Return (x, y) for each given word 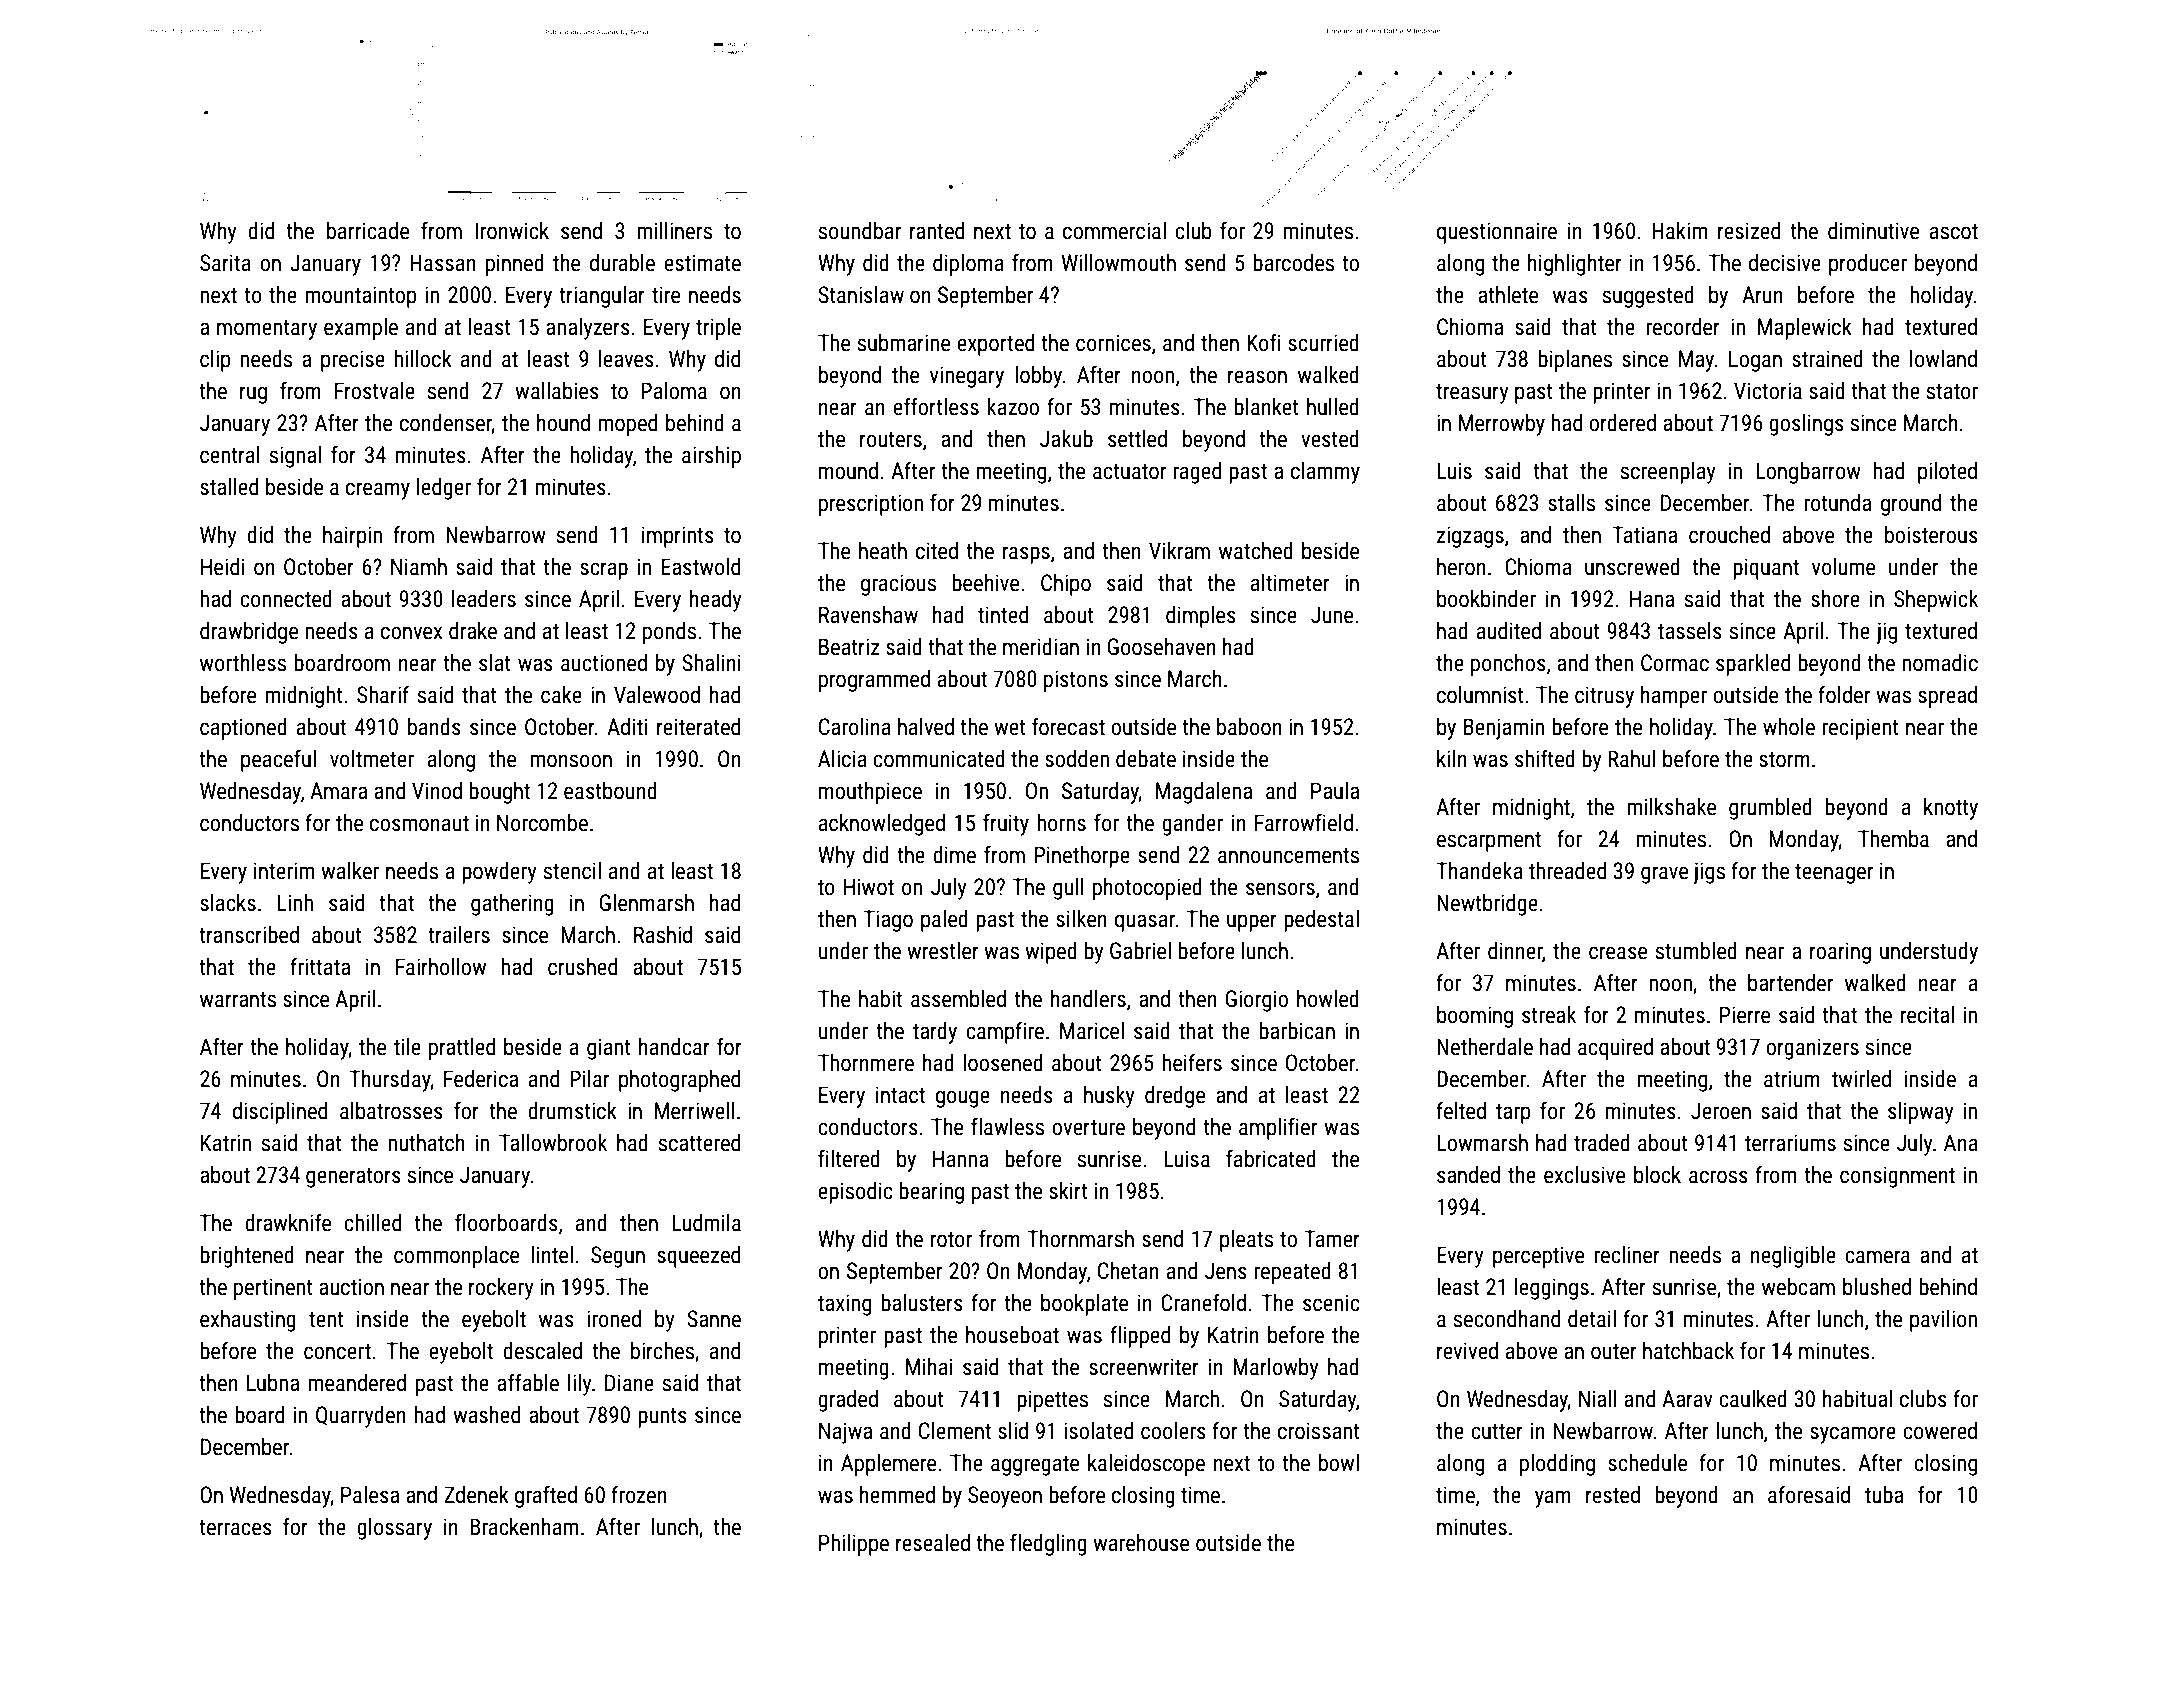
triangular (602, 297)
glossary (394, 1529)
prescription (871, 505)
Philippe (854, 1545)
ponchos (1508, 665)
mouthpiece (870, 793)
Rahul (1632, 759)
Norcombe (542, 823)
